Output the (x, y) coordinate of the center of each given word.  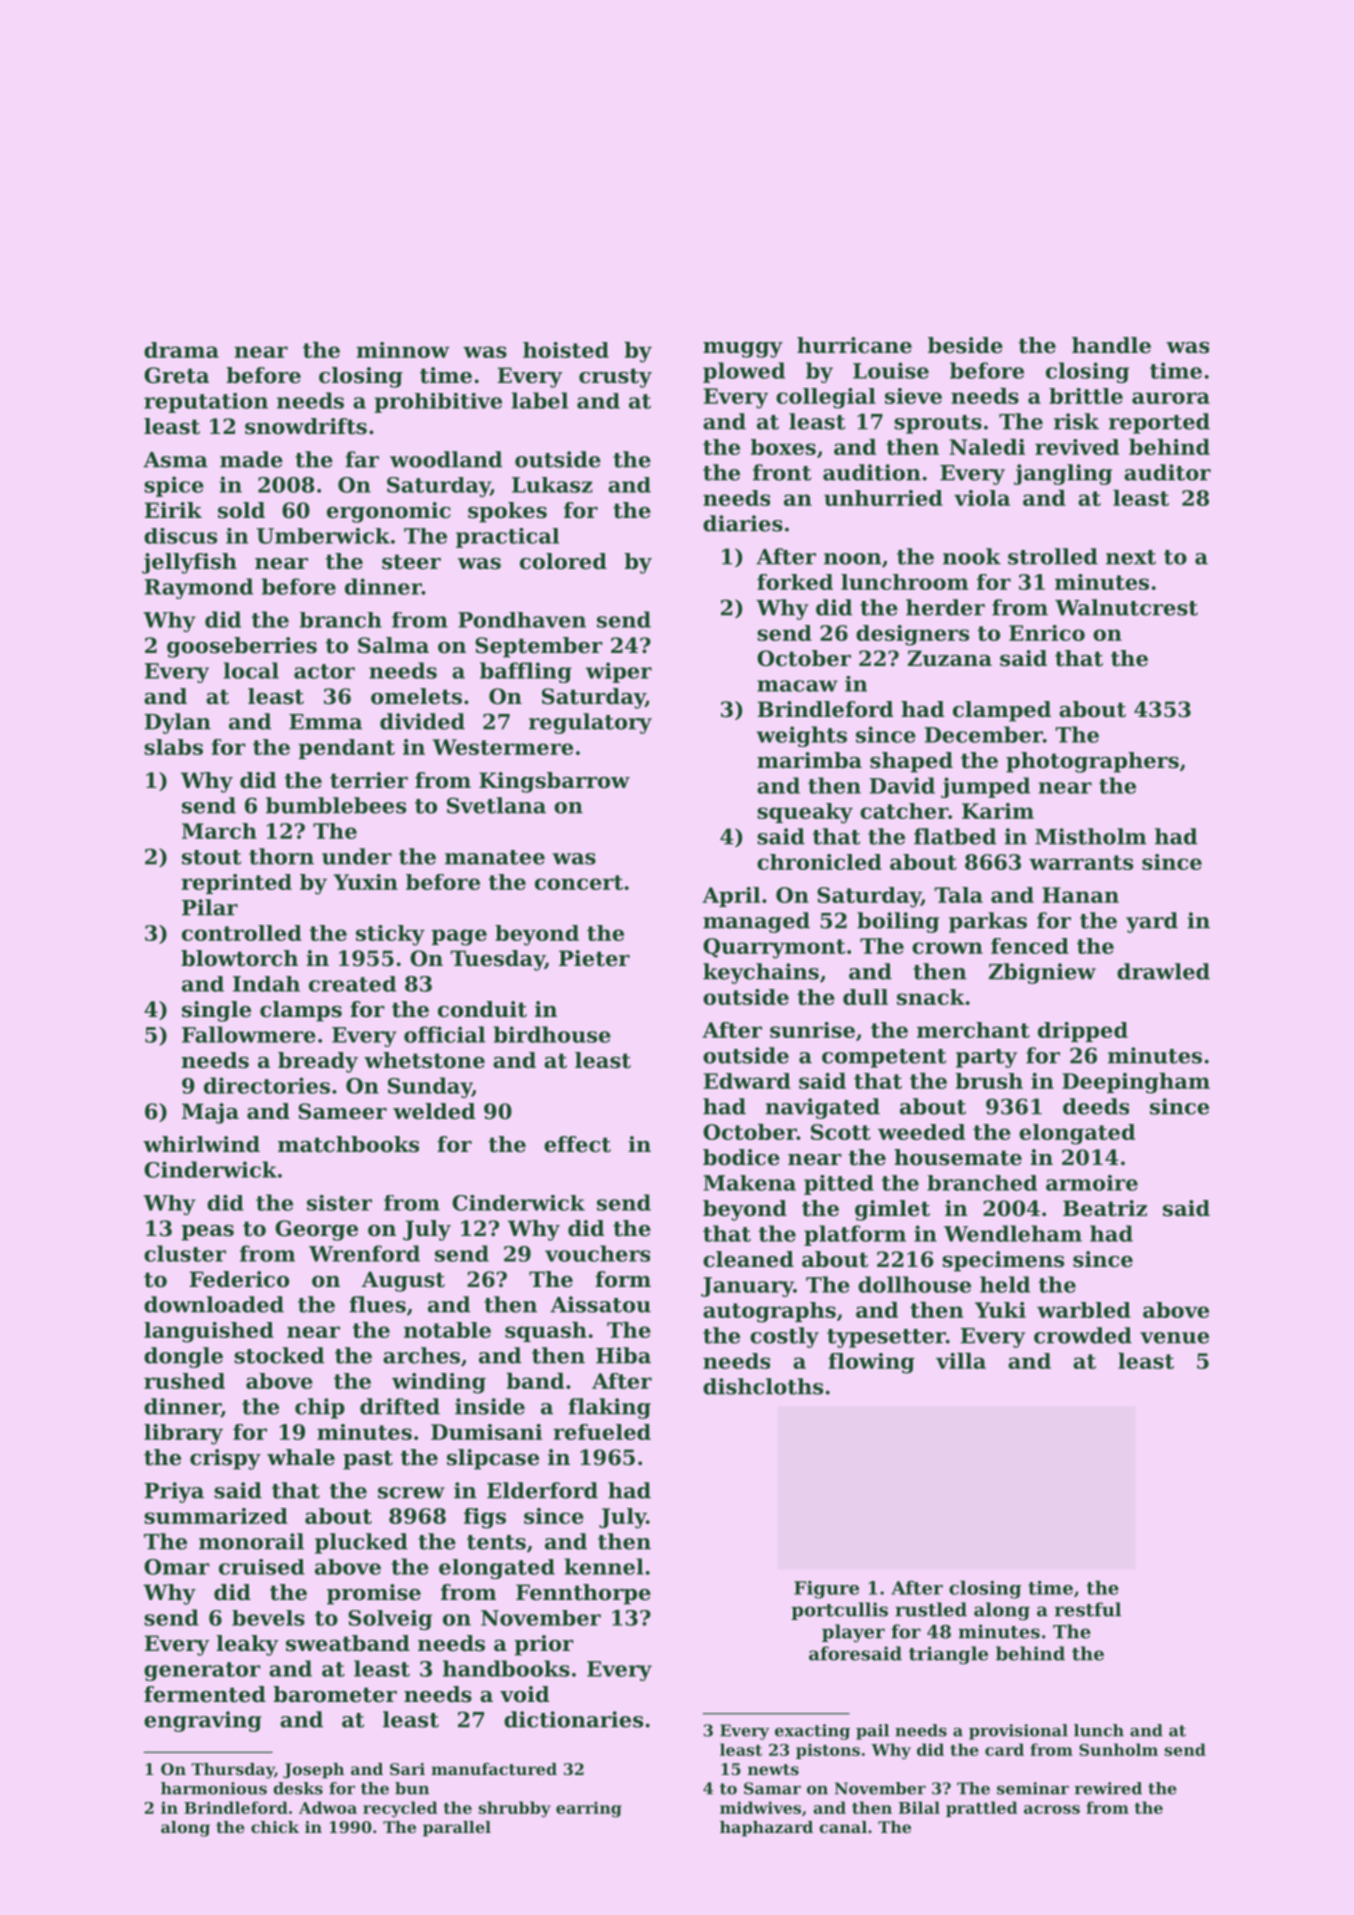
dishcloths (763, 1386)
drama (181, 350)
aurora (1171, 398)
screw (411, 1493)
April (731, 897)
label (540, 400)
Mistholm (1091, 836)
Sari (407, 1769)
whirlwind (201, 1144)
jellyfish (189, 563)
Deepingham (1136, 1083)
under (357, 856)
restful (1088, 1609)
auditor (1167, 472)
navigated (822, 1108)
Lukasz (552, 485)
